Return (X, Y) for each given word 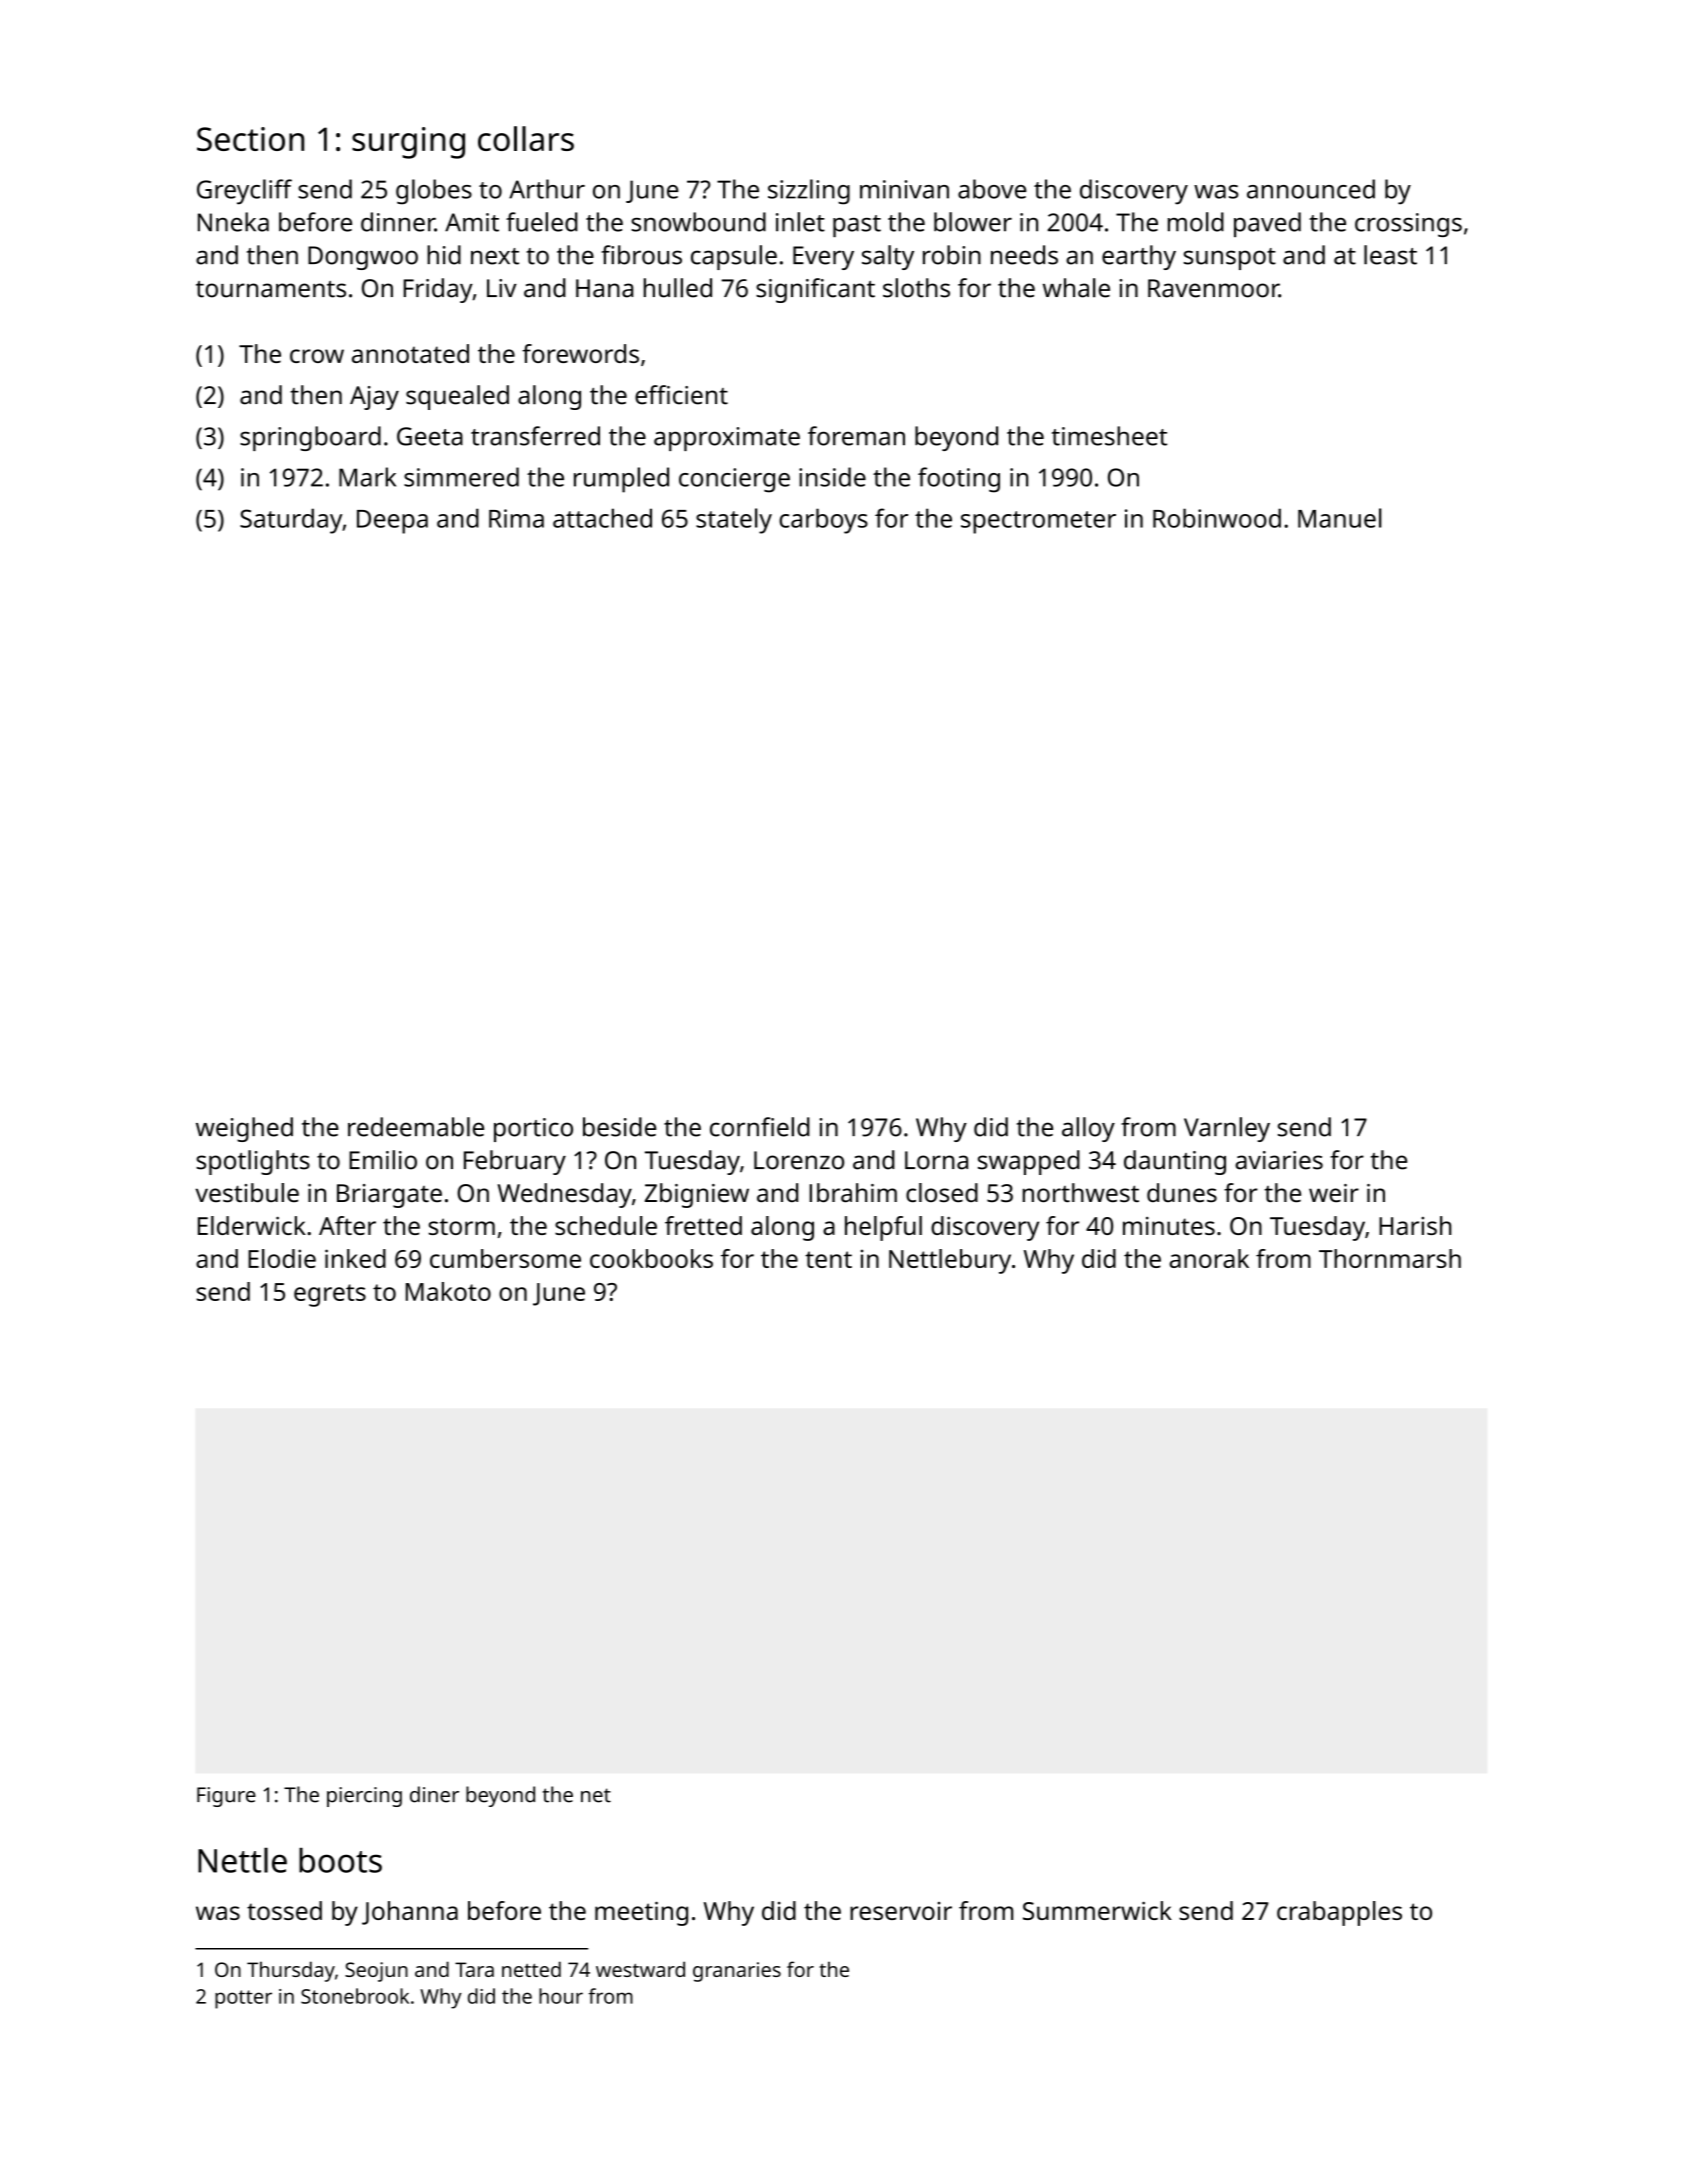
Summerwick (1097, 1910)
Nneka (233, 222)
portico (533, 1130)
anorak (1209, 1258)
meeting (641, 1913)
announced (1311, 189)
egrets (330, 1295)
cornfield (760, 1127)
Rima (516, 518)
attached (602, 518)
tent (828, 1259)
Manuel (1340, 518)
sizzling (809, 192)
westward (640, 1969)
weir (1334, 1193)
